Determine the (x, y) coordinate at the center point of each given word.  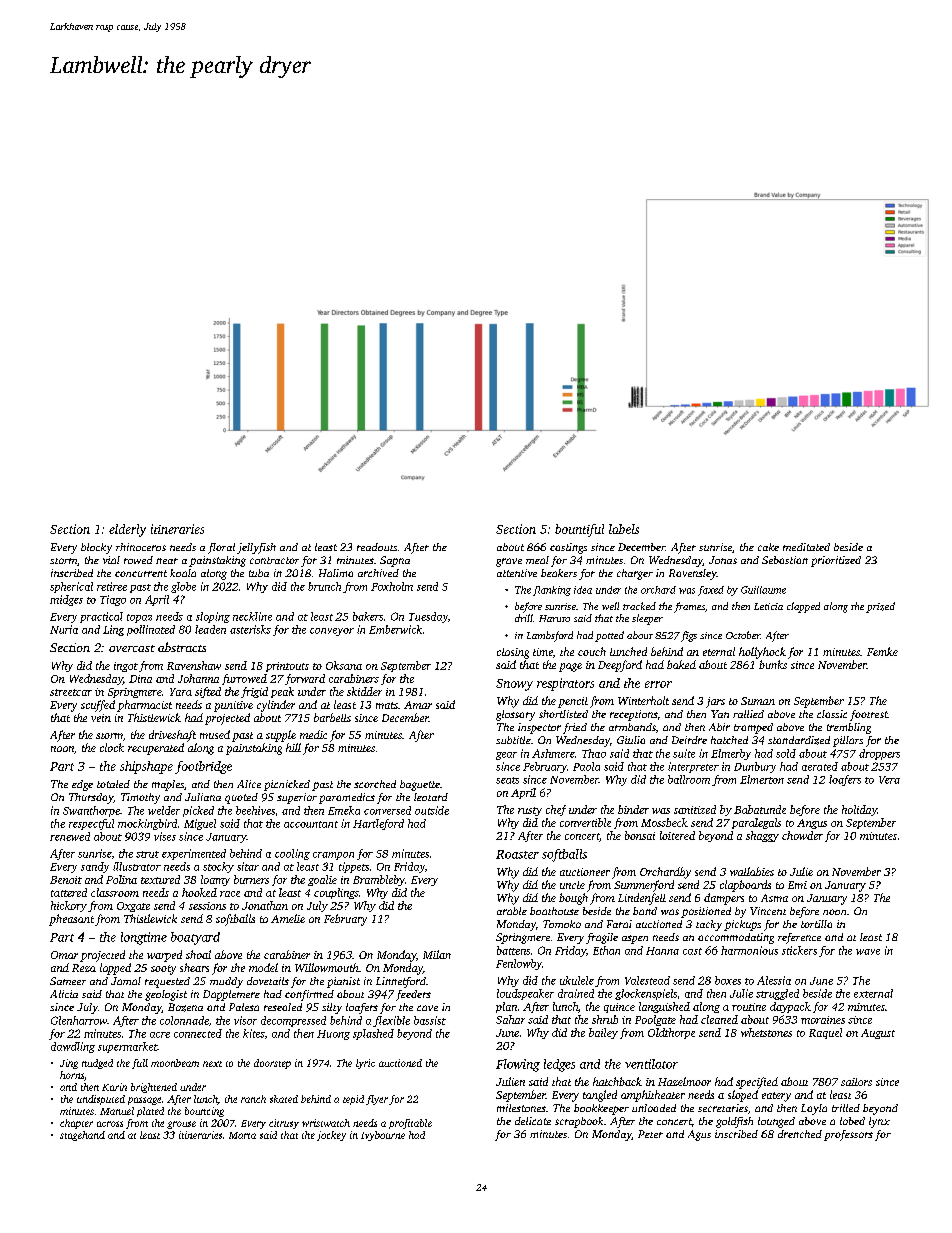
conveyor (332, 632)
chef (556, 810)
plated (150, 1112)
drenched (800, 1134)
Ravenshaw (194, 665)
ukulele (577, 980)
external (873, 993)
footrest (869, 715)
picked (198, 811)
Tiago (113, 600)
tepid (353, 1100)
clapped (803, 607)
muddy (226, 982)
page (570, 667)
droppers (879, 754)
